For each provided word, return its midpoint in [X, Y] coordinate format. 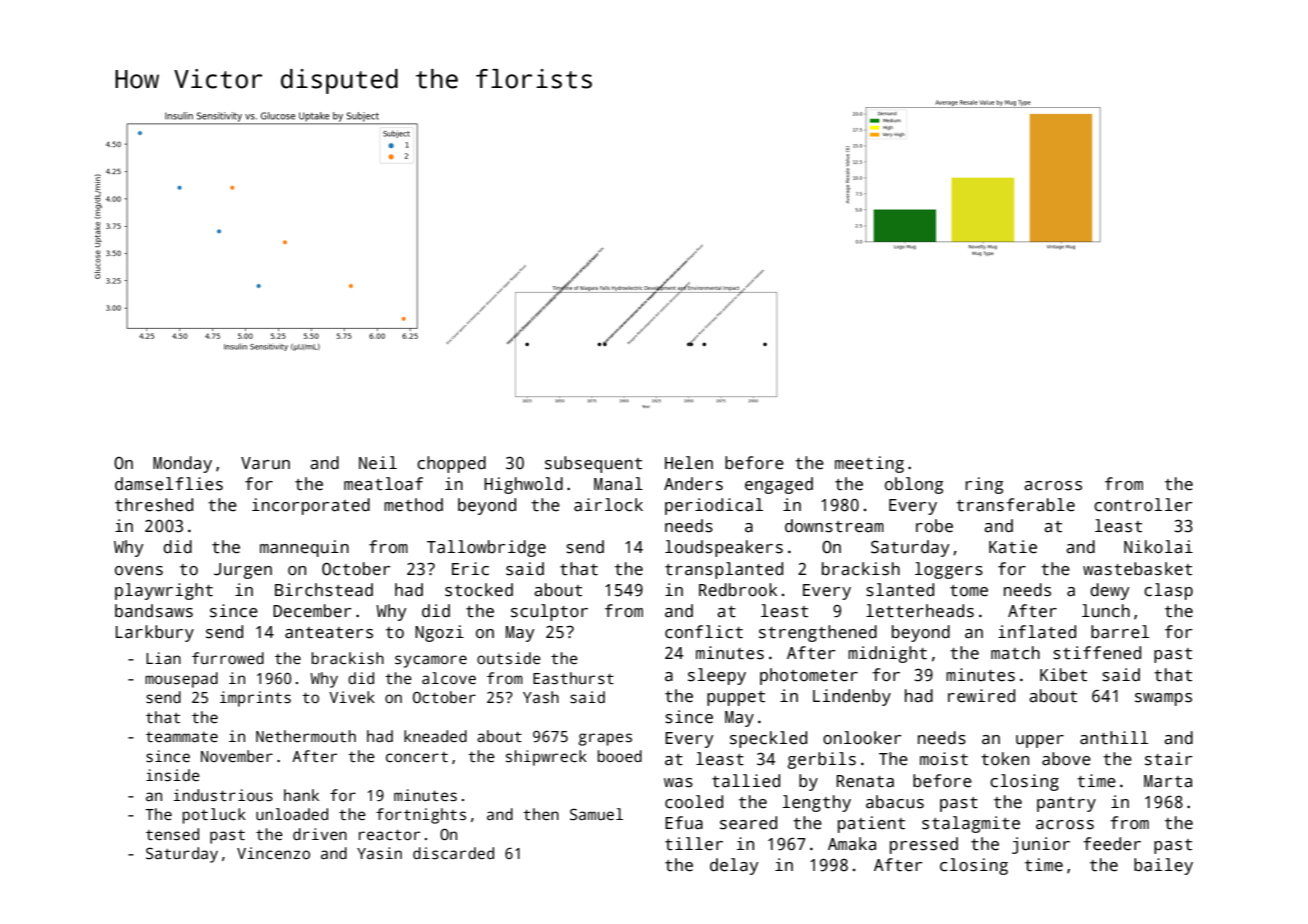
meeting [869, 464]
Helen [689, 463]
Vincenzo [273, 853]
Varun [265, 463]
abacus [895, 802]
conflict [704, 632]
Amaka [852, 844]
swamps [1163, 699]
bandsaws [154, 611]
